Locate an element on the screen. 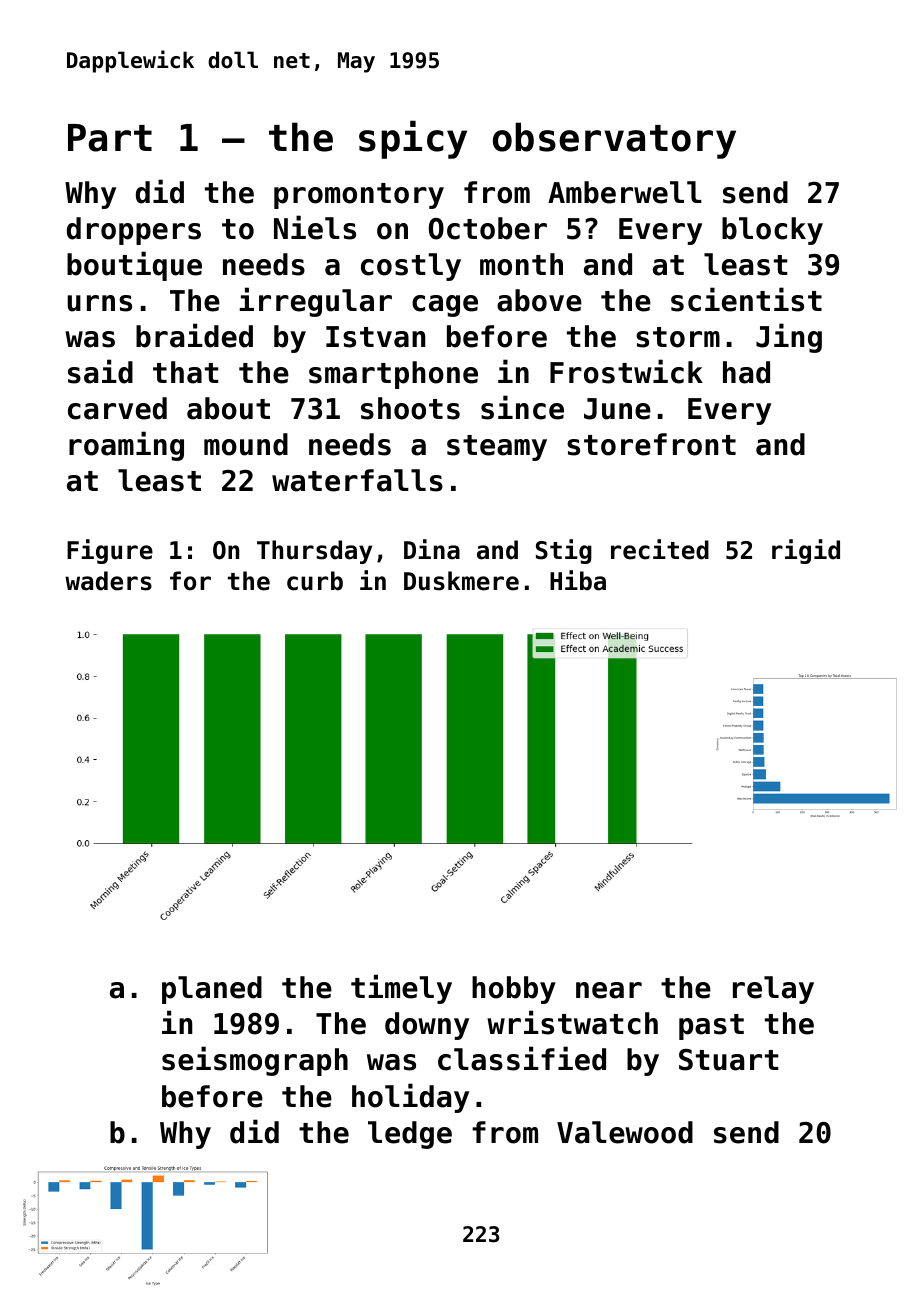 Image resolution: width=924 pixels, height=1311 pixels. observatory is located at coordinates (614, 140).
